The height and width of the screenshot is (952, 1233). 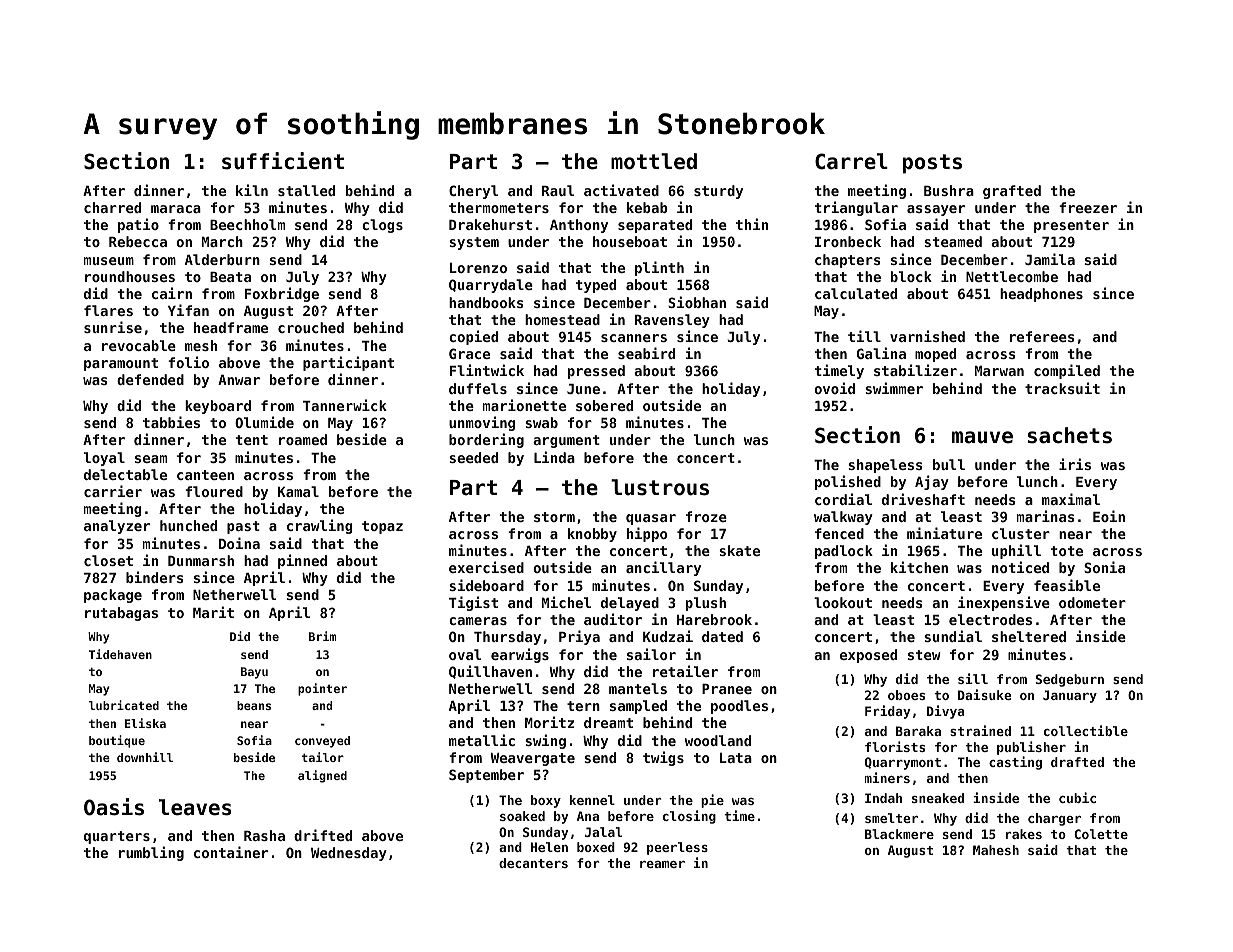 I want to click on calculated, so click(x=856, y=293).
